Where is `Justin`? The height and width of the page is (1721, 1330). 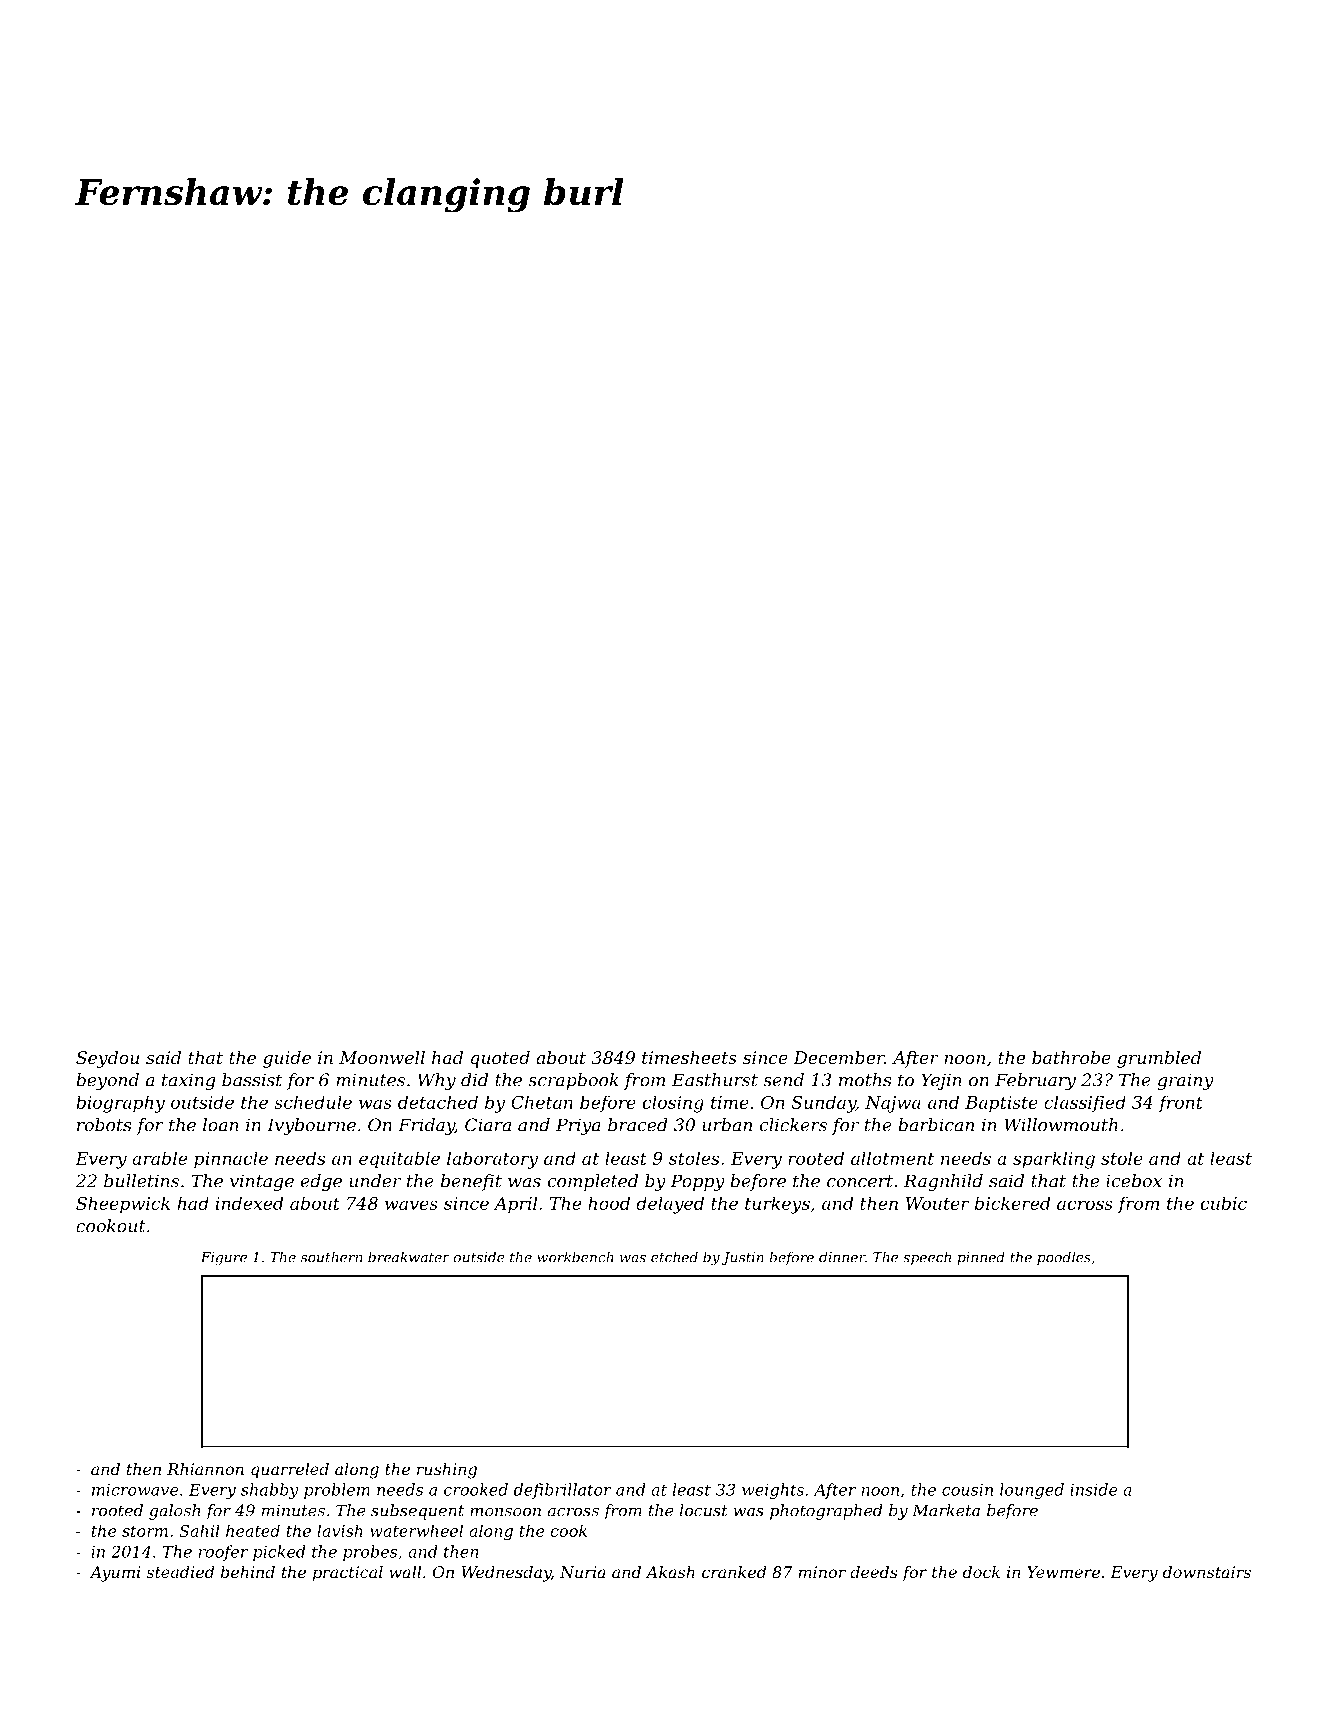 Justin is located at coordinates (743, 1258).
